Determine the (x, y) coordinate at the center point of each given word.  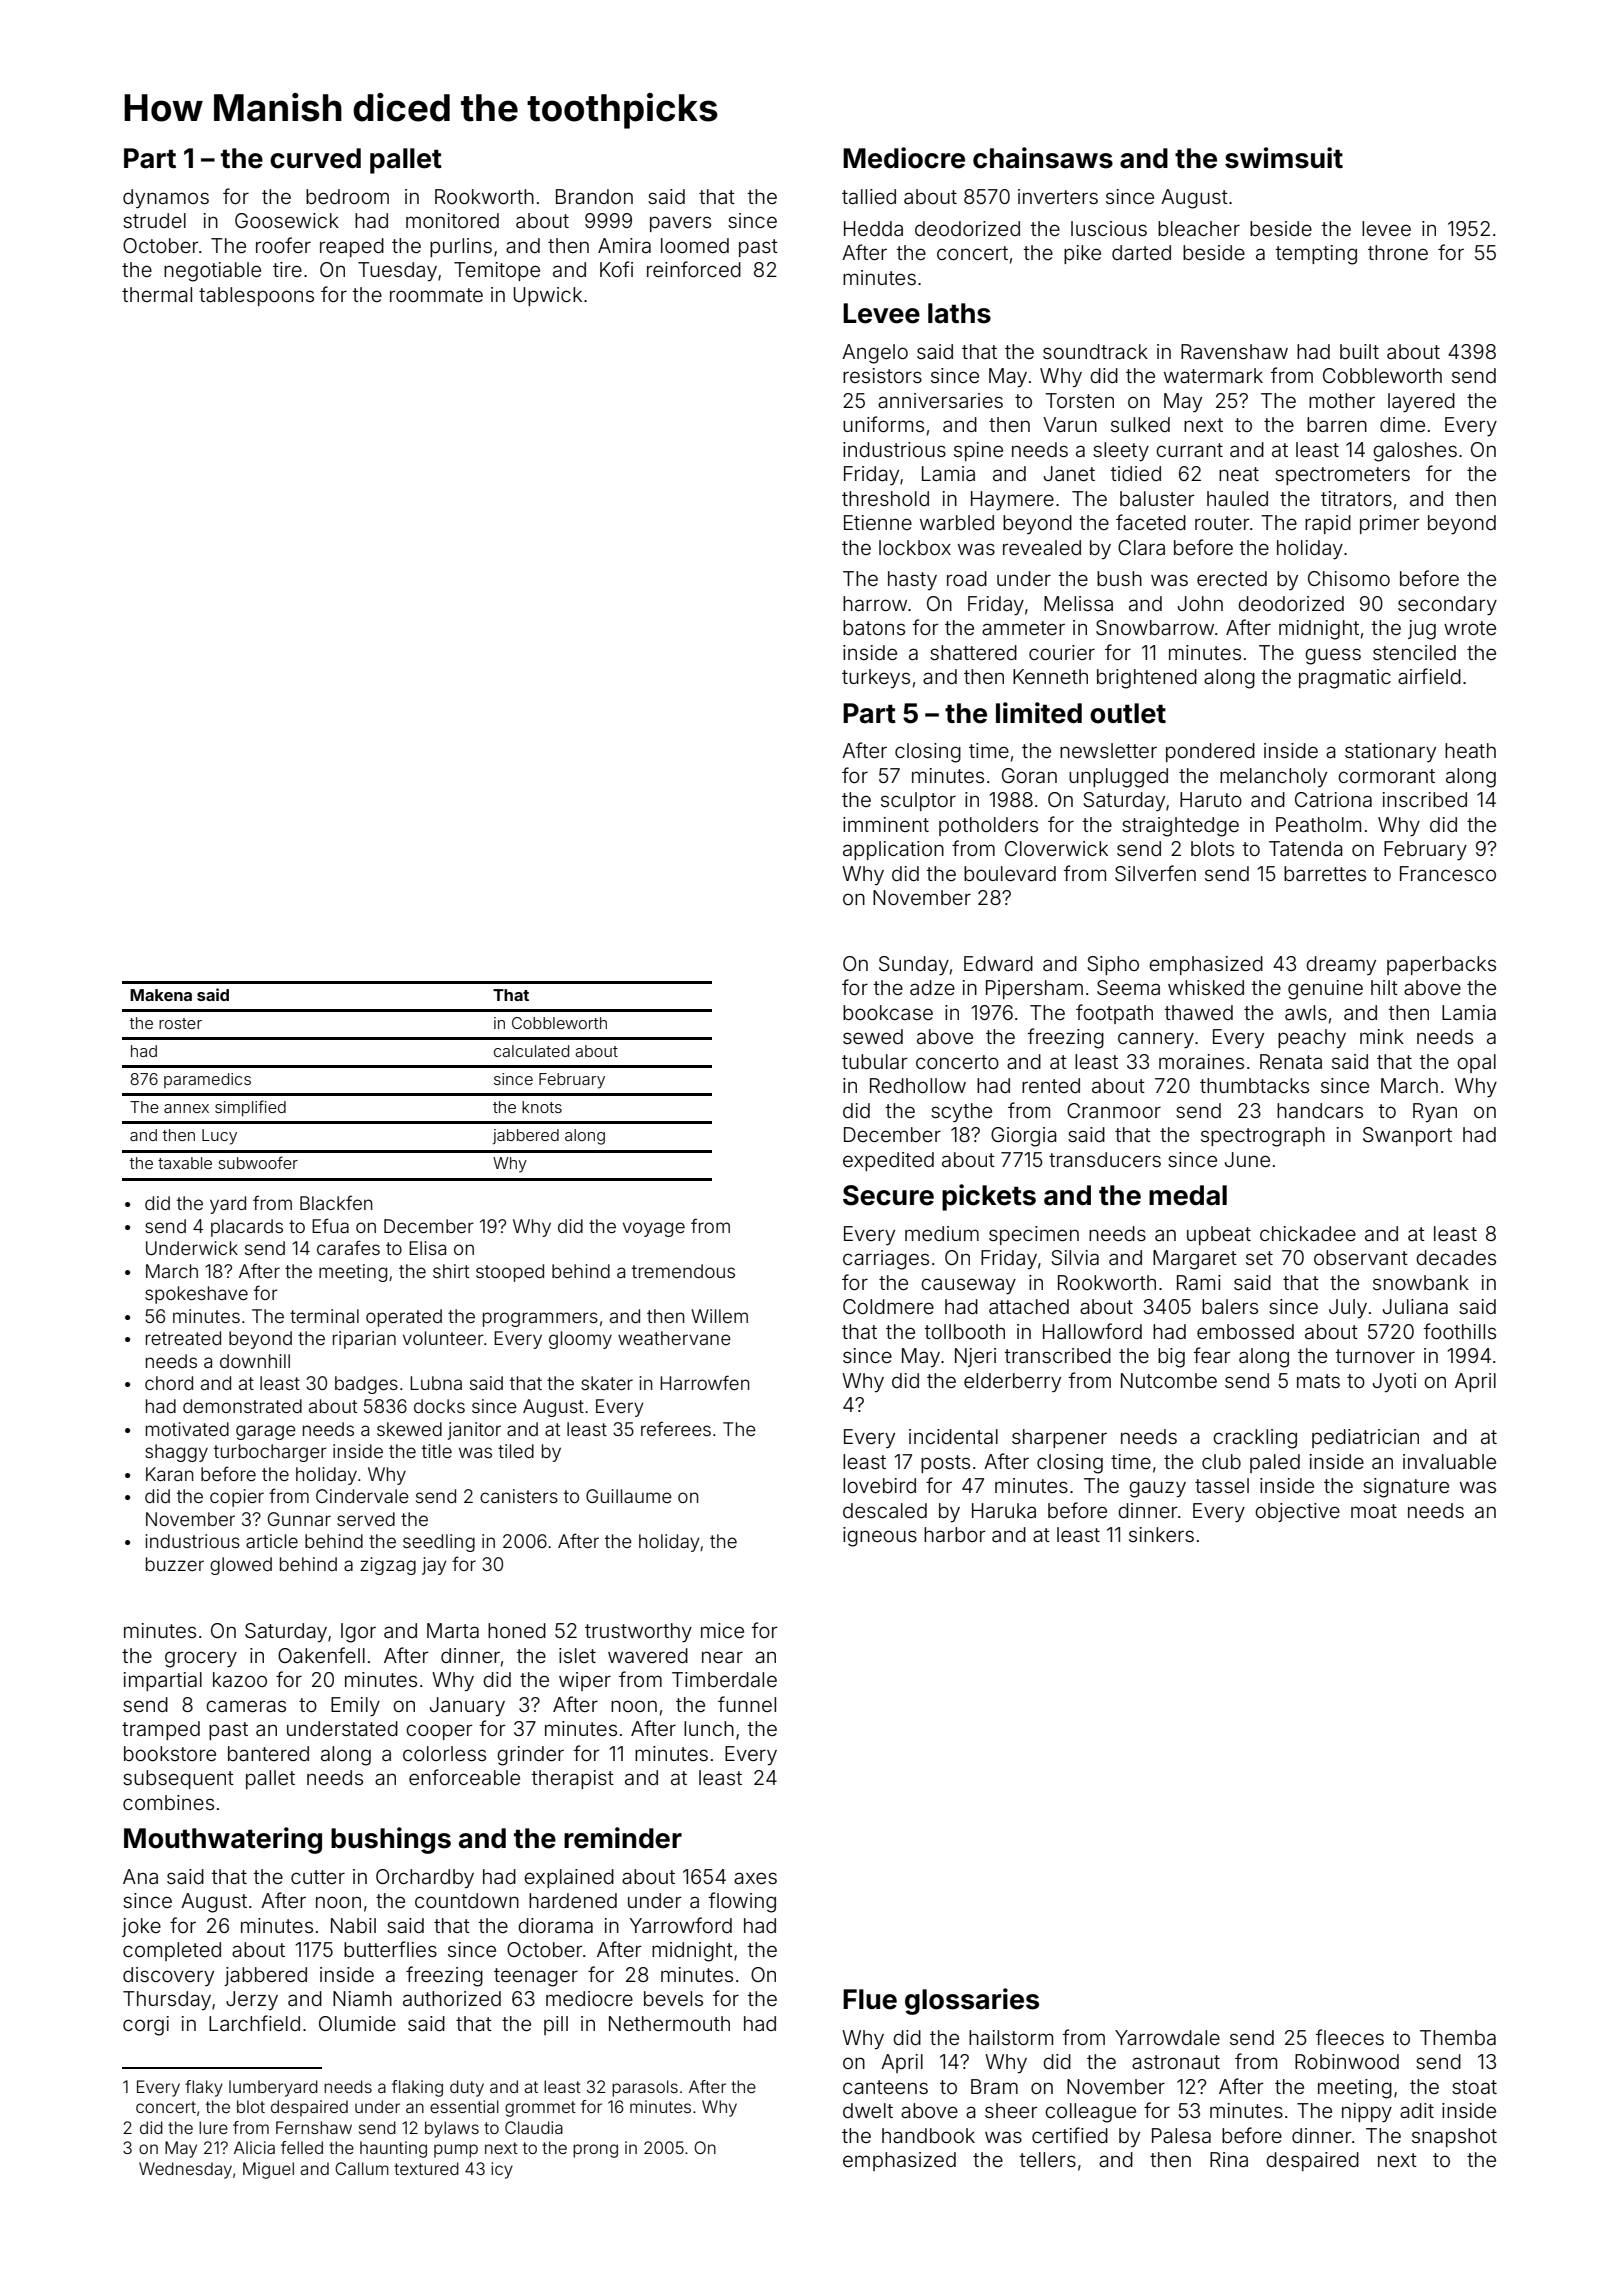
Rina (1229, 2159)
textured (426, 2168)
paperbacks (1441, 965)
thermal (157, 294)
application (893, 850)
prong (595, 2151)
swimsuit (1284, 158)
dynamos (166, 198)
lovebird (879, 1485)
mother (1342, 400)
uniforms (883, 424)
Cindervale (362, 1496)
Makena (161, 995)
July (1348, 1308)
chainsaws (1043, 158)
